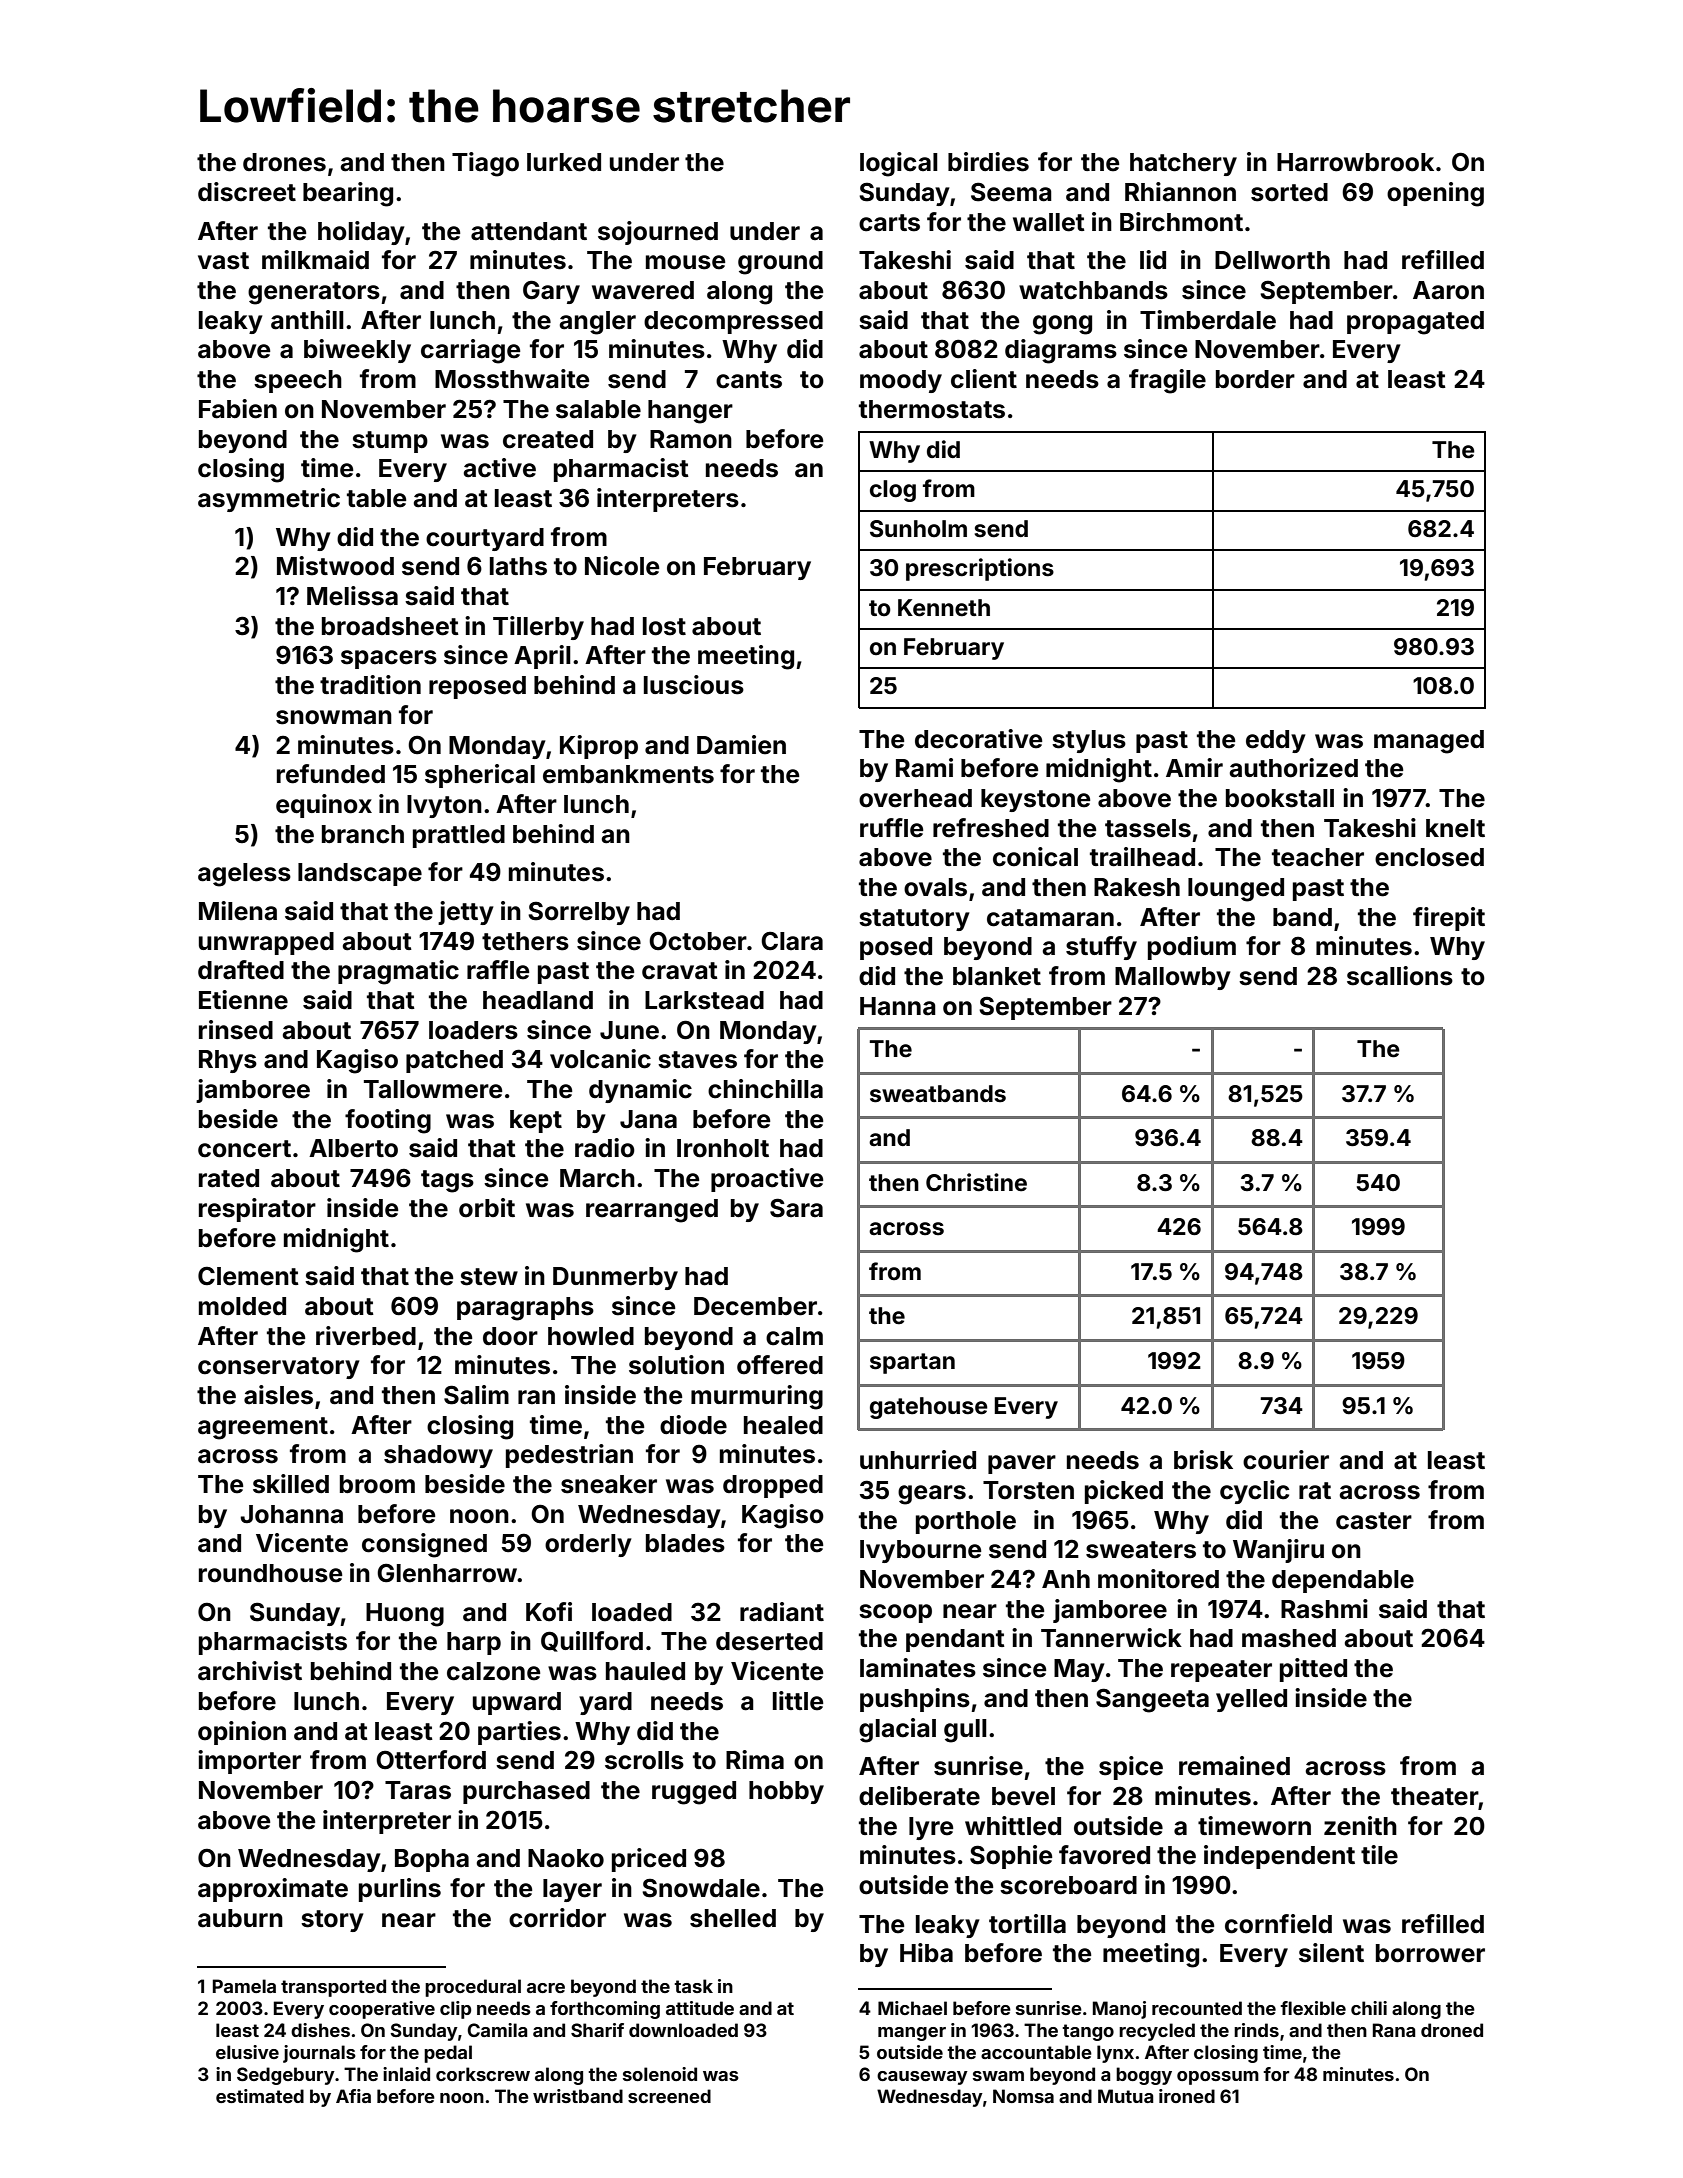  What do you see at coordinates (669, 2096) in the screenshot?
I see `screened` at bounding box center [669, 2096].
